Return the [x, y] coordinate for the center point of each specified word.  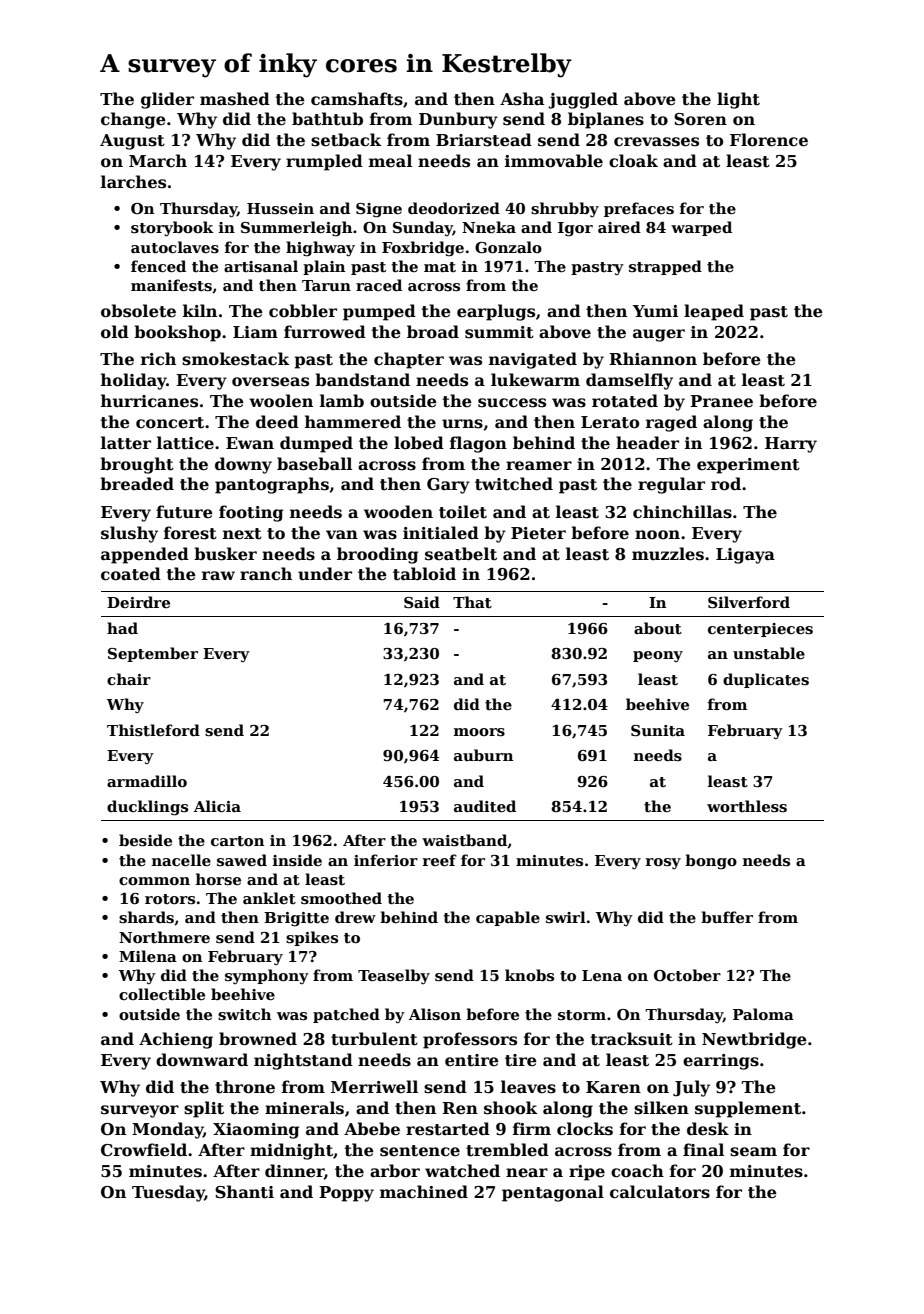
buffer [727, 917]
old [115, 332]
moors [479, 732]
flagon [478, 444]
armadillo [147, 781]
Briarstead [484, 140]
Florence [769, 140]
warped [701, 228]
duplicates [766, 680]
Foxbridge [423, 249]
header [647, 443]
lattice [185, 443]
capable [508, 918]
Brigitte [296, 919]
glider [167, 100]
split [204, 1109]
